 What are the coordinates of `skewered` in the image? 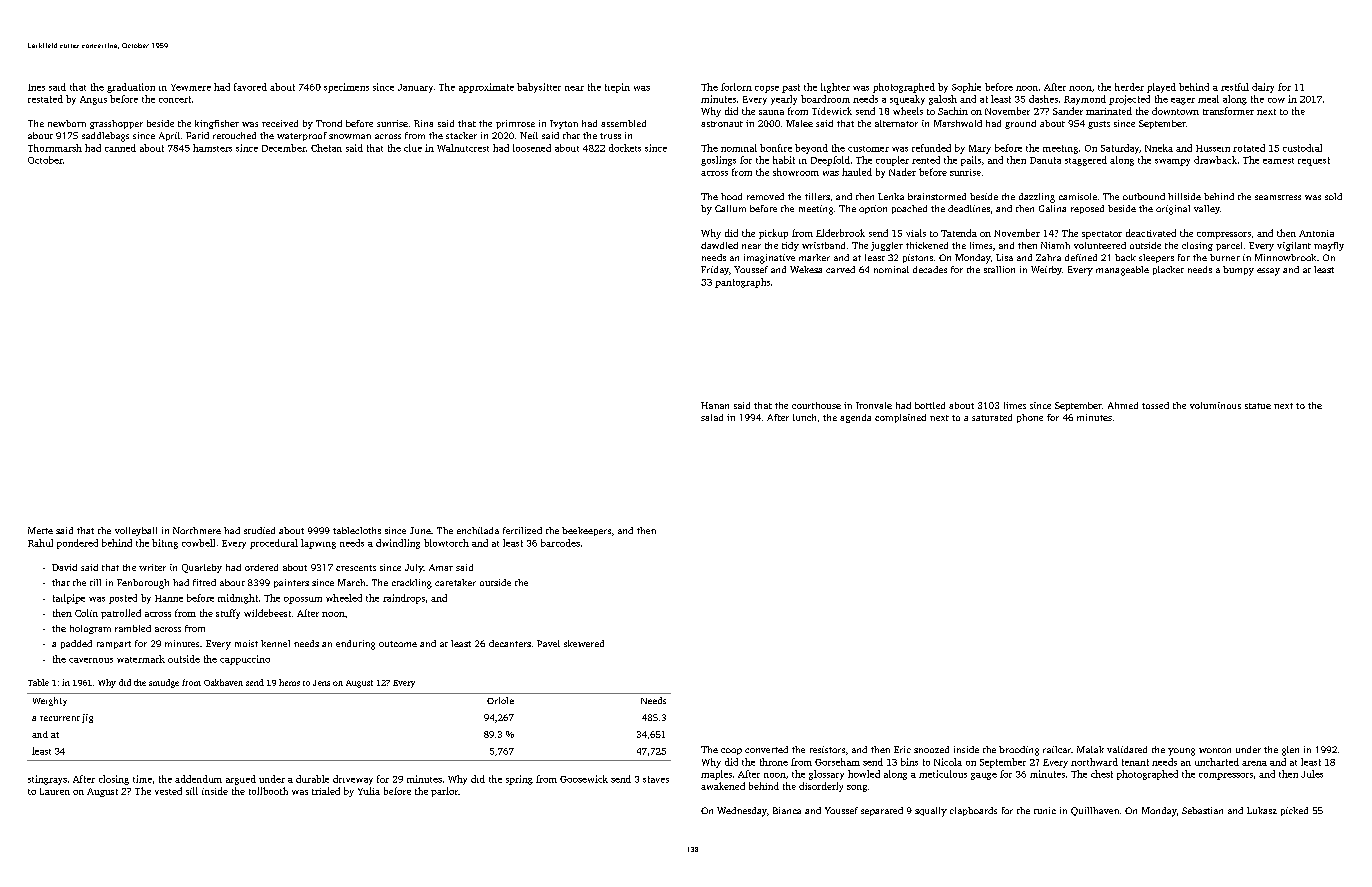 It's located at (584, 643).
